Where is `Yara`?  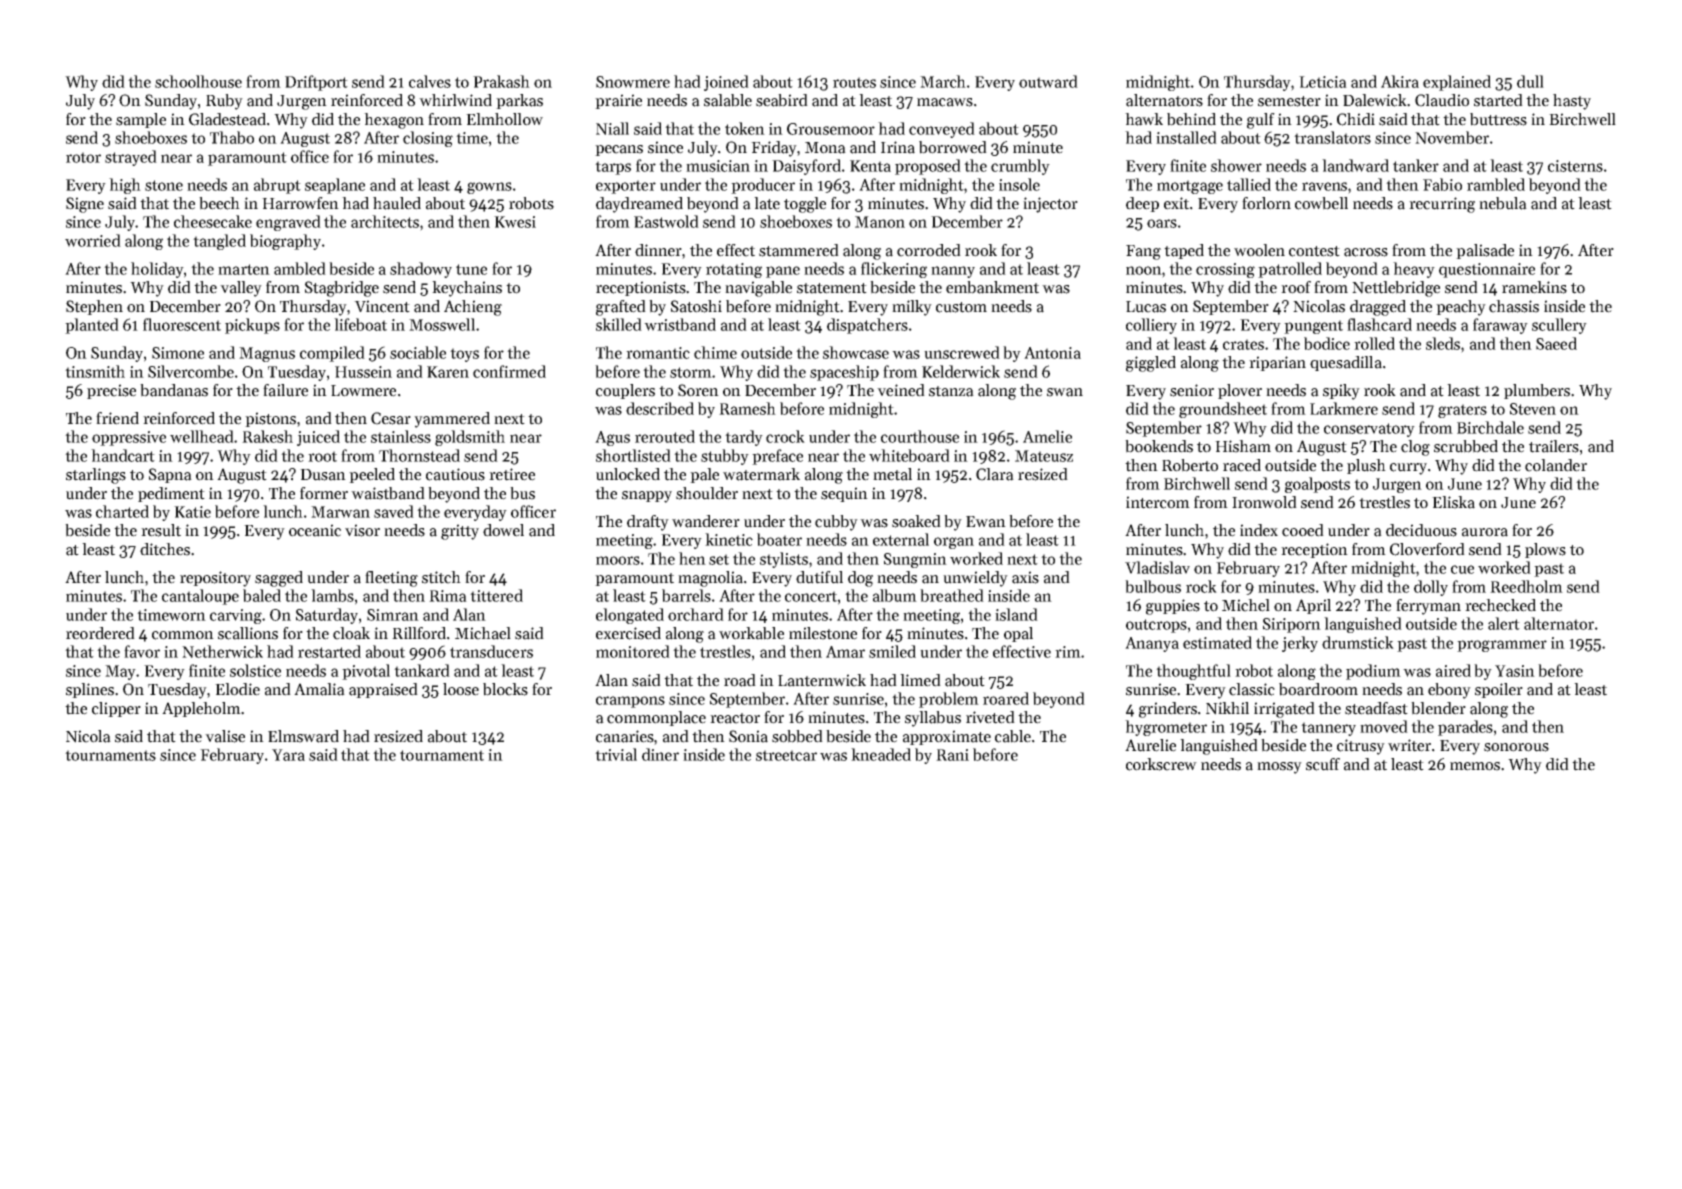 Yara is located at coordinates (288, 755).
